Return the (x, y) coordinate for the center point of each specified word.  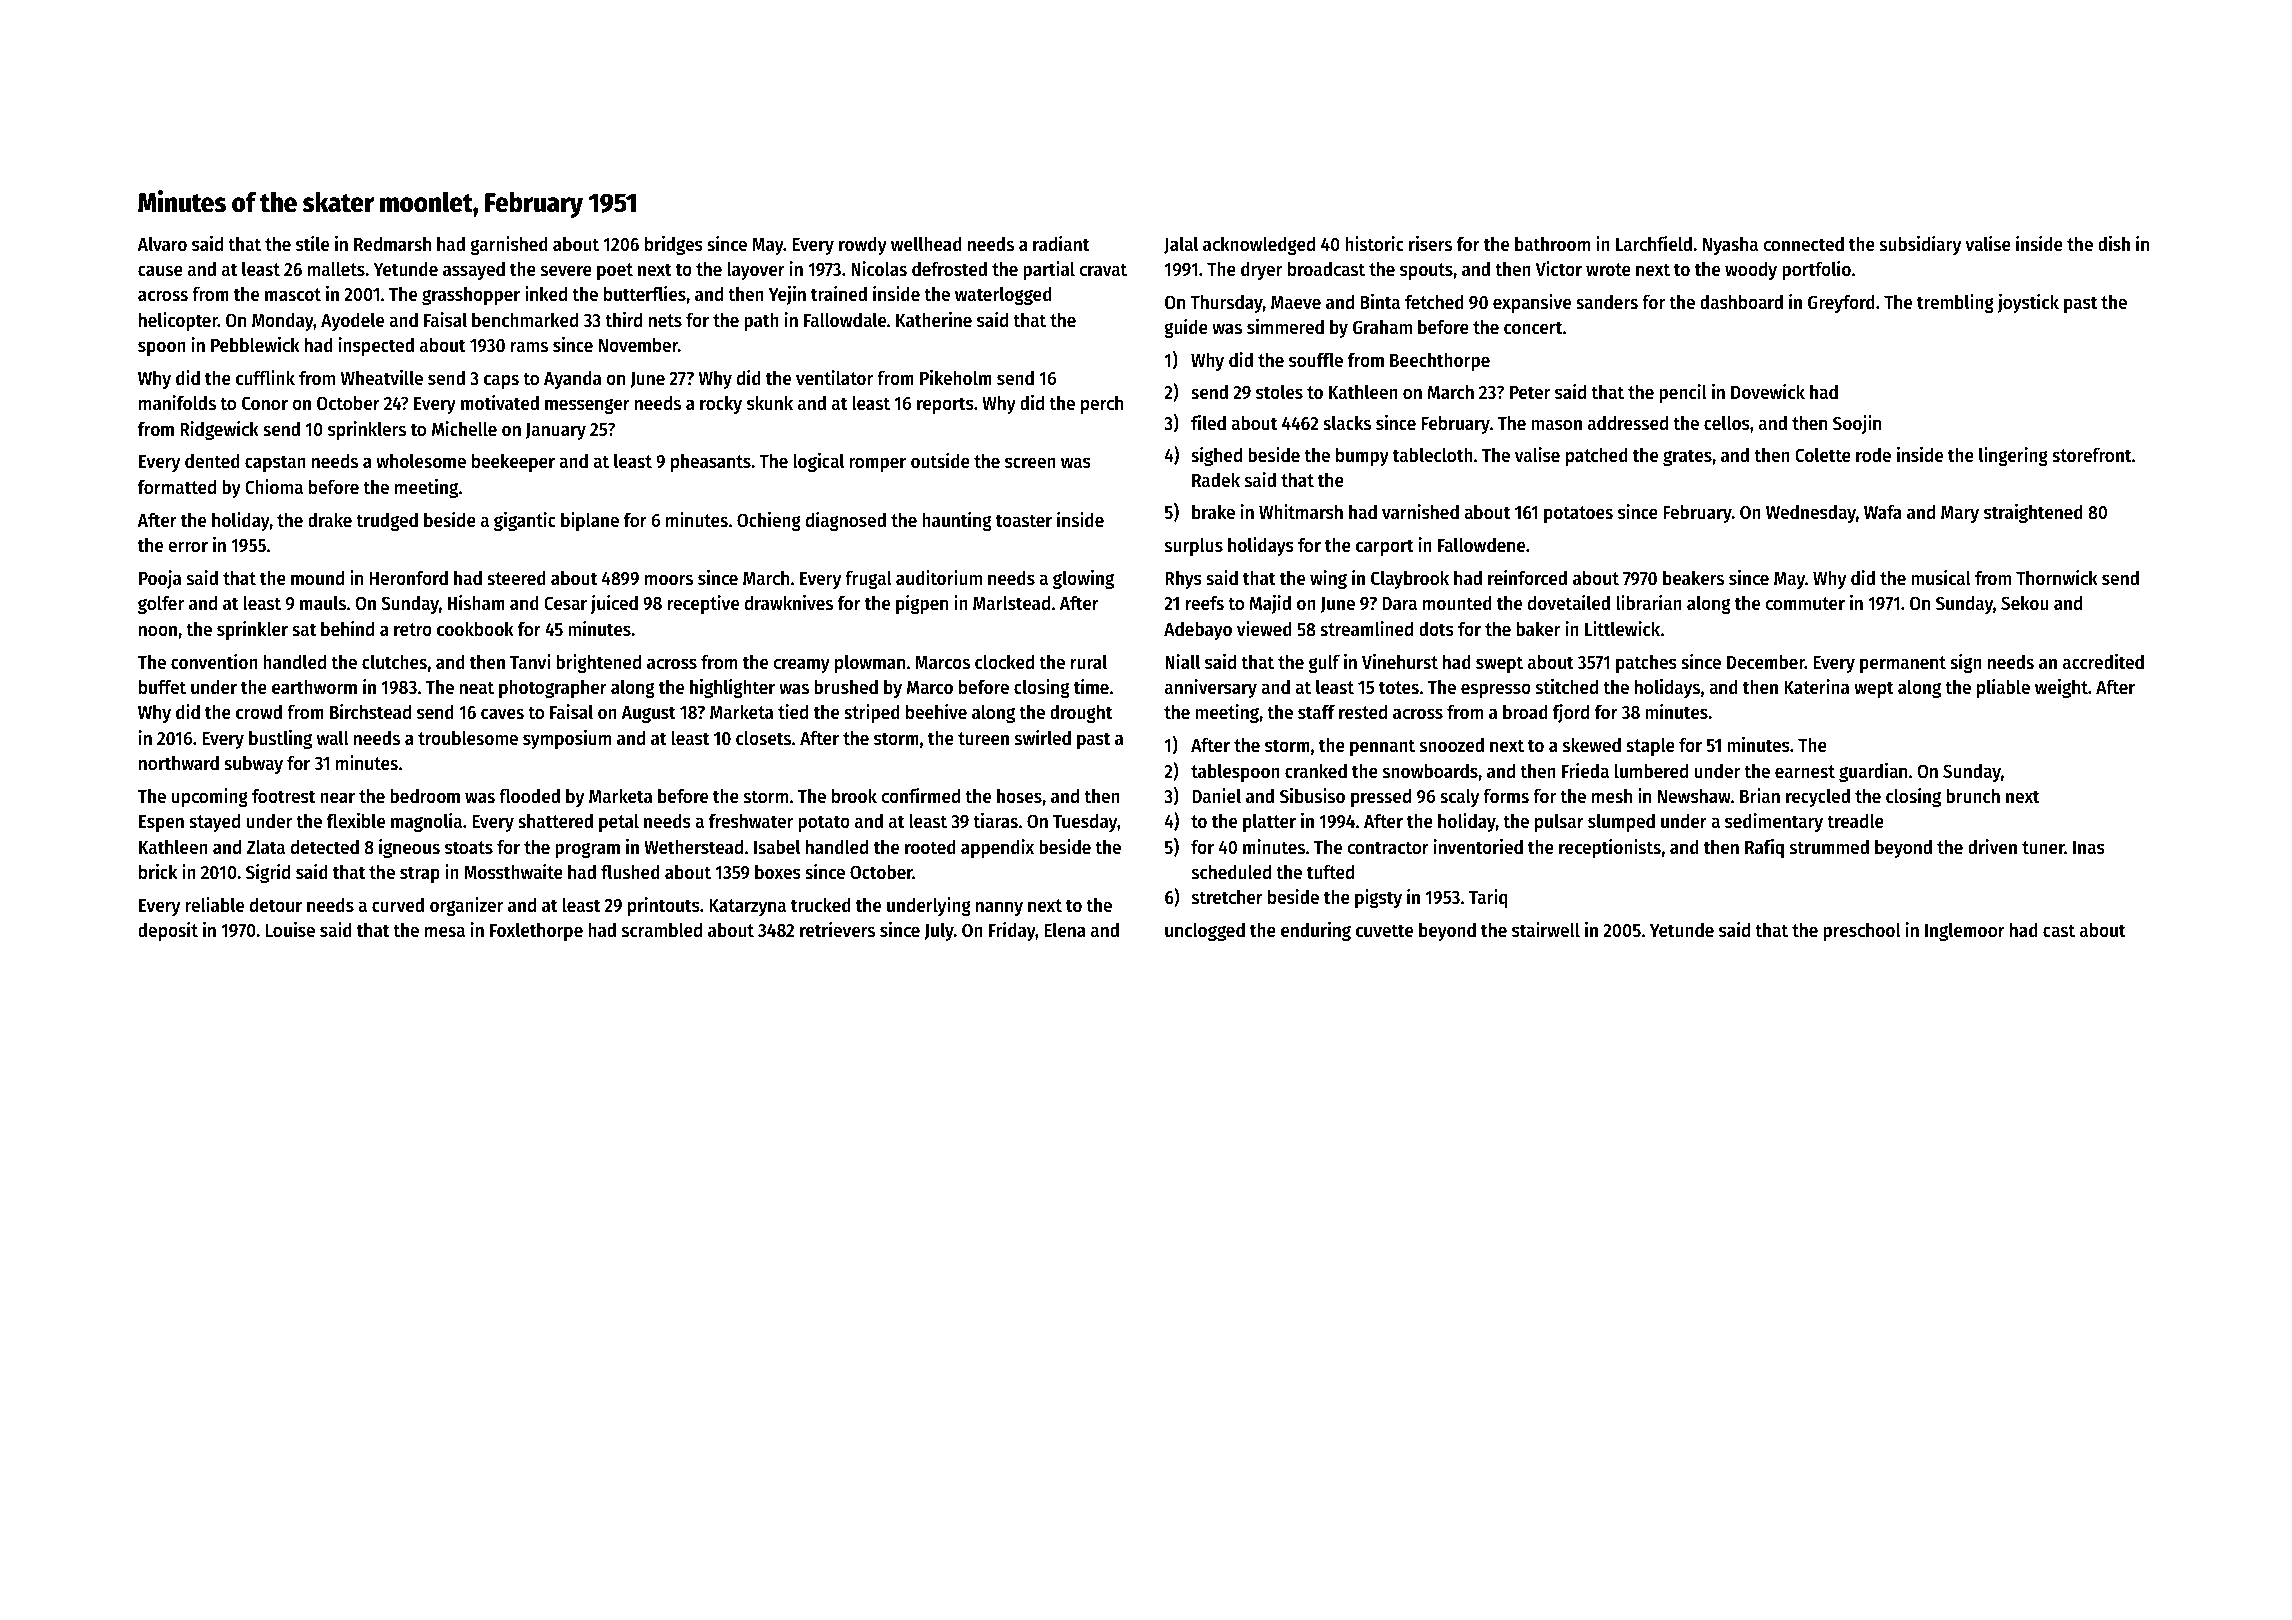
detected (325, 847)
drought (1081, 714)
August (649, 714)
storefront (2092, 455)
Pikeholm (956, 378)
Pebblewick (255, 345)
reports (945, 405)
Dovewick (1768, 392)
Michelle (464, 429)
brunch (1973, 796)
